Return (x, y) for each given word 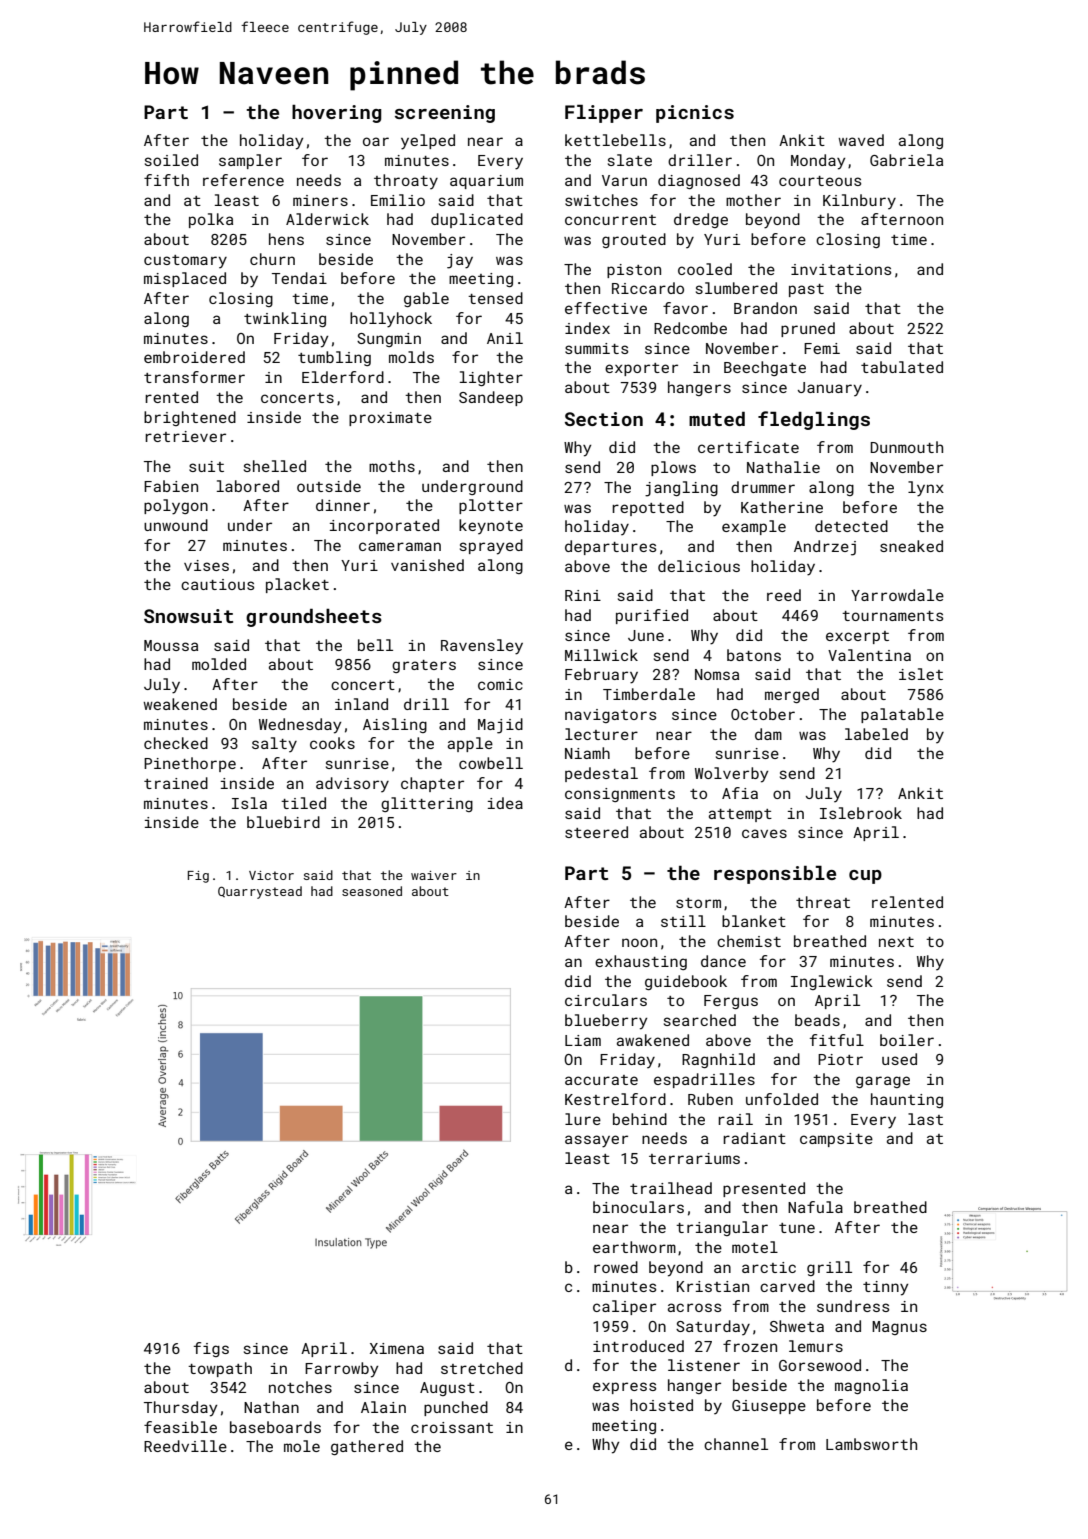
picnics (695, 114)
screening (445, 114)
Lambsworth (871, 1444)
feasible (180, 1427)
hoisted (661, 1405)
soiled (171, 160)
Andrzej (825, 548)
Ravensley (482, 647)
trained (176, 783)
